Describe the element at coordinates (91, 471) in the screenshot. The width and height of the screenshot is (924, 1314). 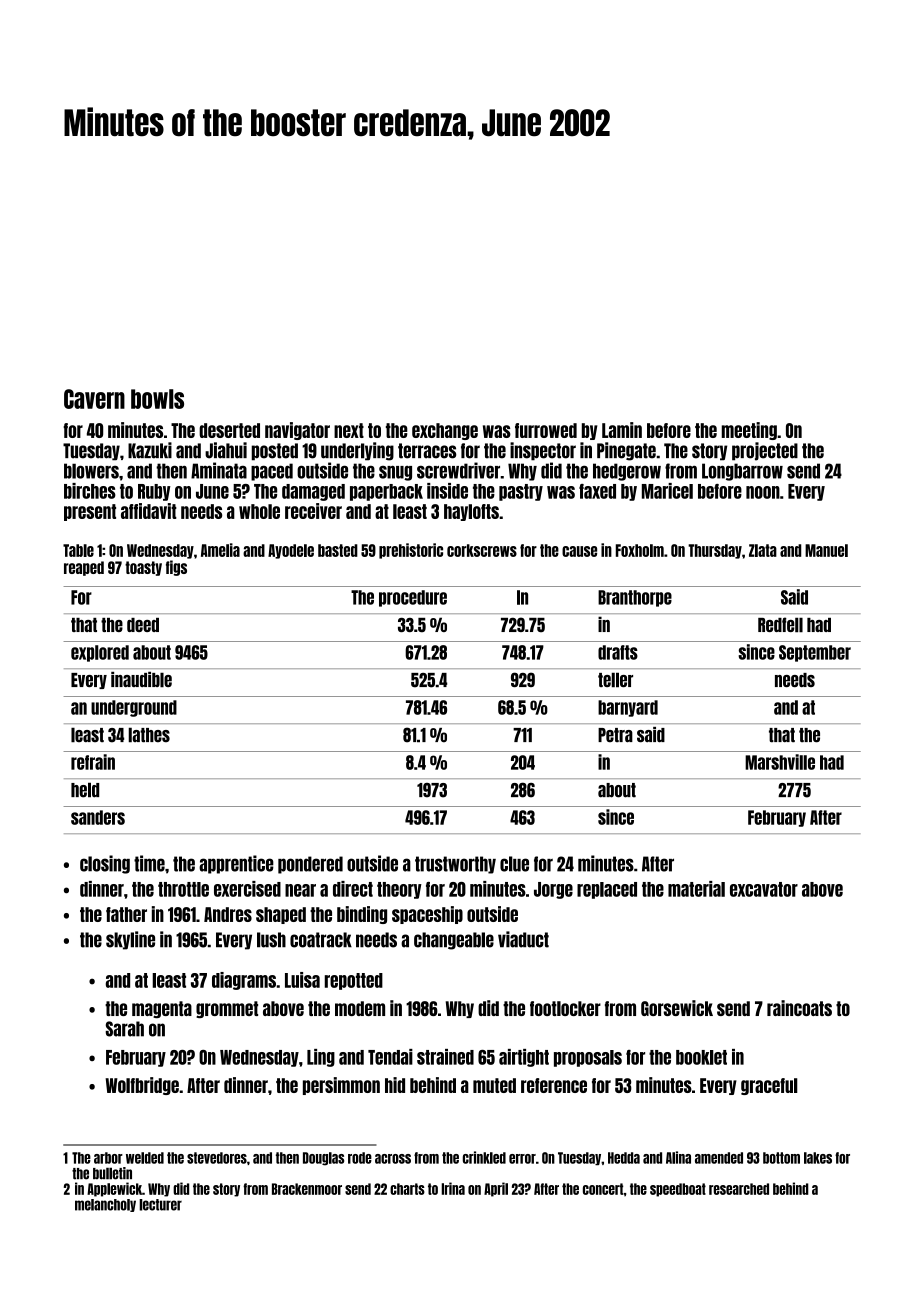
I see `blowers` at that location.
